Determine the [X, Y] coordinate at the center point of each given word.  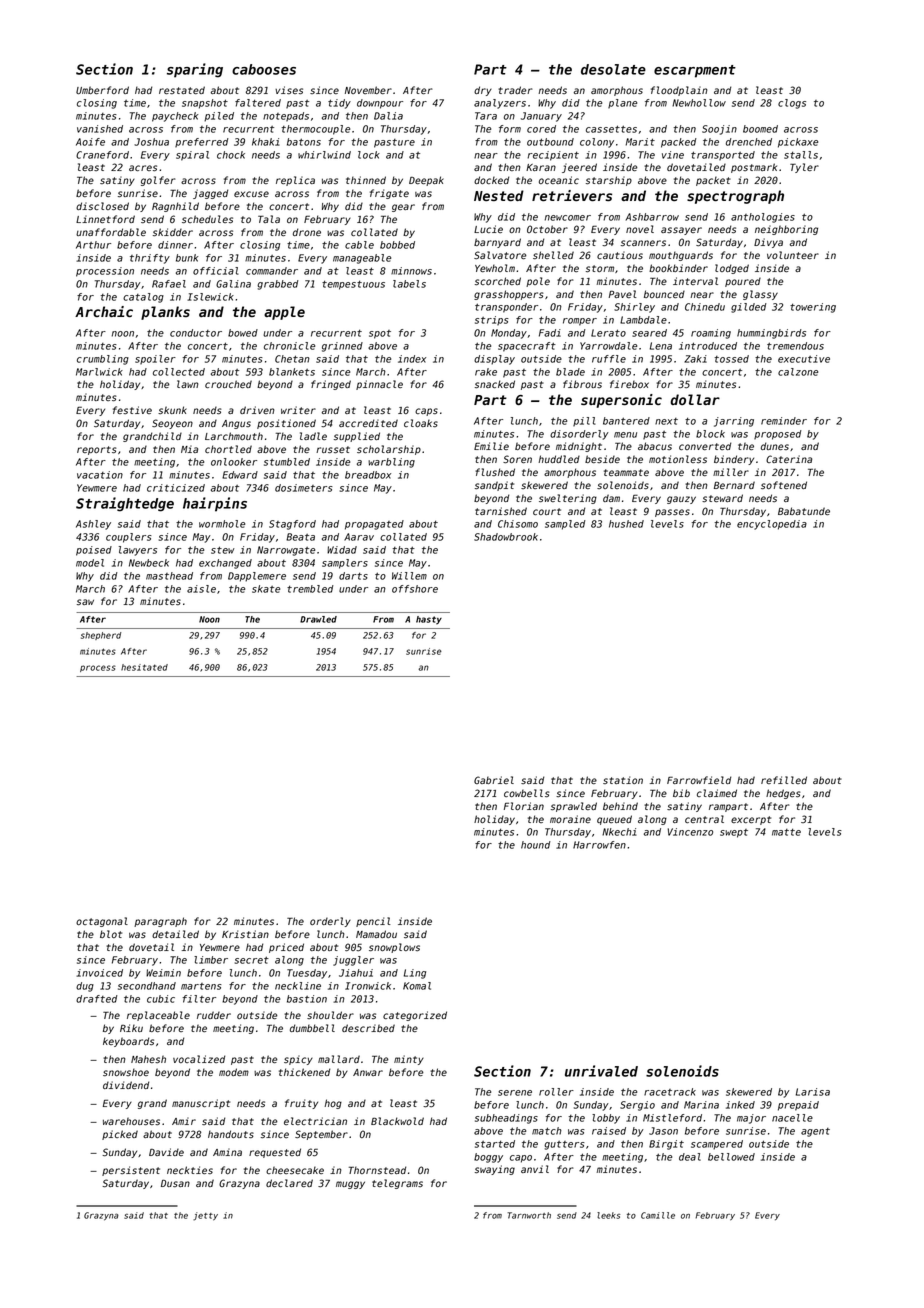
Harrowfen [599, 845]
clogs [792, 104]
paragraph [160, 922]
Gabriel [494, 780]
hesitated [144, 667]
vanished [100, 129]
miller [731, 472]
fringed [331, 385]
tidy [339, 104]
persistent [131, 1171]
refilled [784, 780]
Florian [524, 806]
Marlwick [99, 372]
